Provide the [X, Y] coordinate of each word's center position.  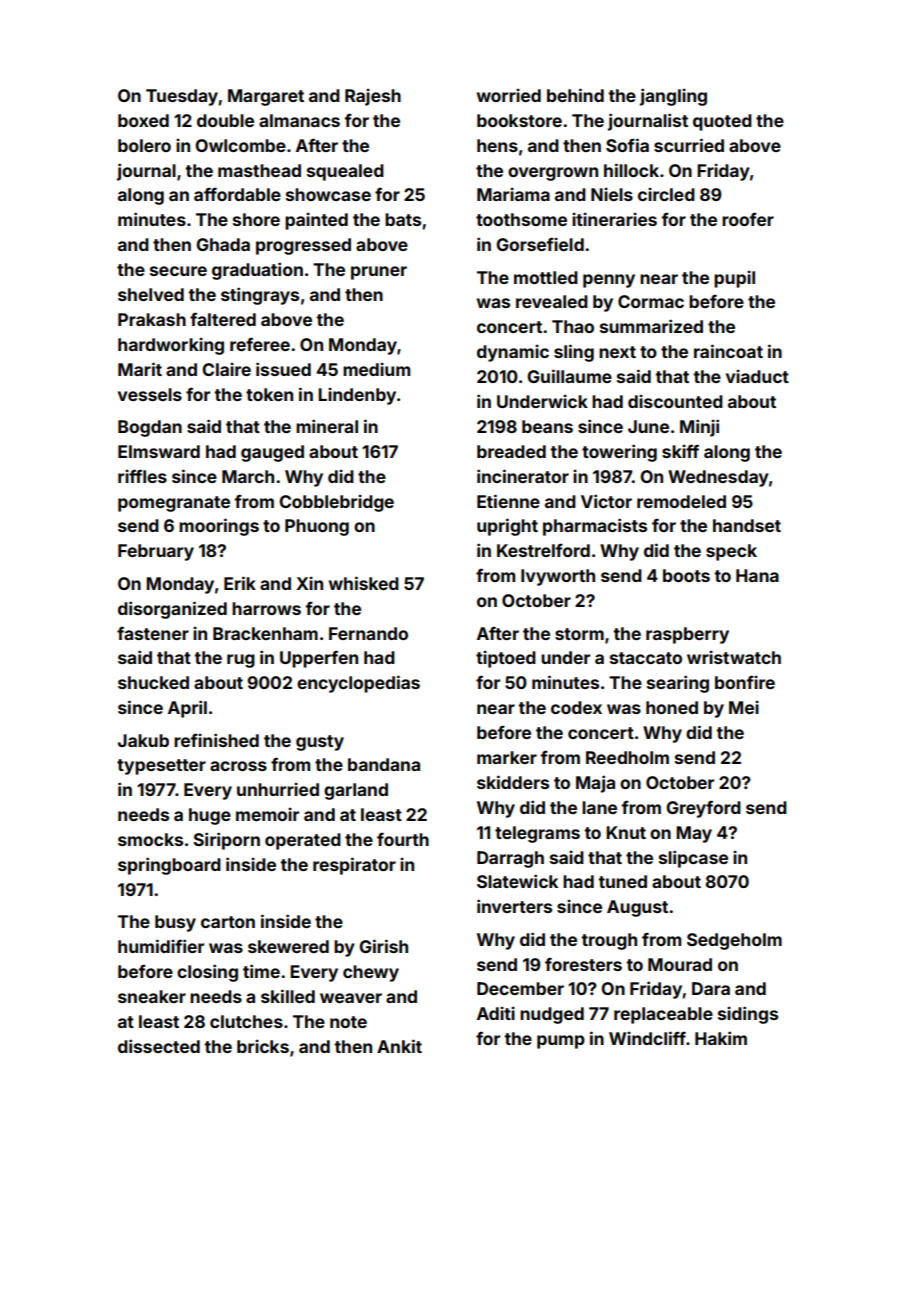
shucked [153, 682]
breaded [511, 451]
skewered [288, 946]
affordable [237, 194]
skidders [513, 782]
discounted [675, 401]
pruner [379, 273]
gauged [272, 453]
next [617, 352]
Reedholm [627, 757]
